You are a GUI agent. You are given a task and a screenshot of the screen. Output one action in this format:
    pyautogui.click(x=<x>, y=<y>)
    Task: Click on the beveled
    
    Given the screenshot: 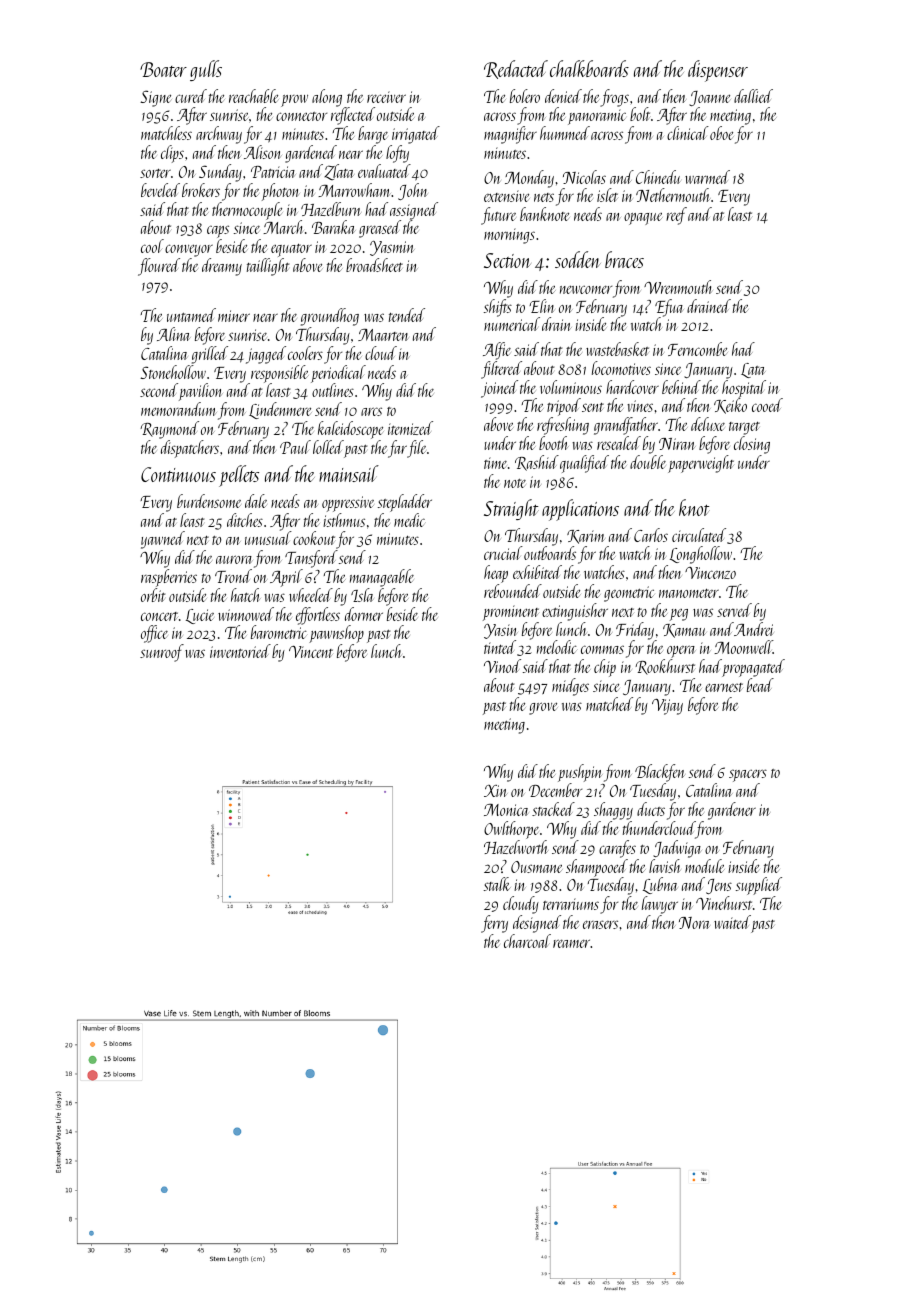 What is the action you would take?
    pyautogui.click(x=160, y=190)
